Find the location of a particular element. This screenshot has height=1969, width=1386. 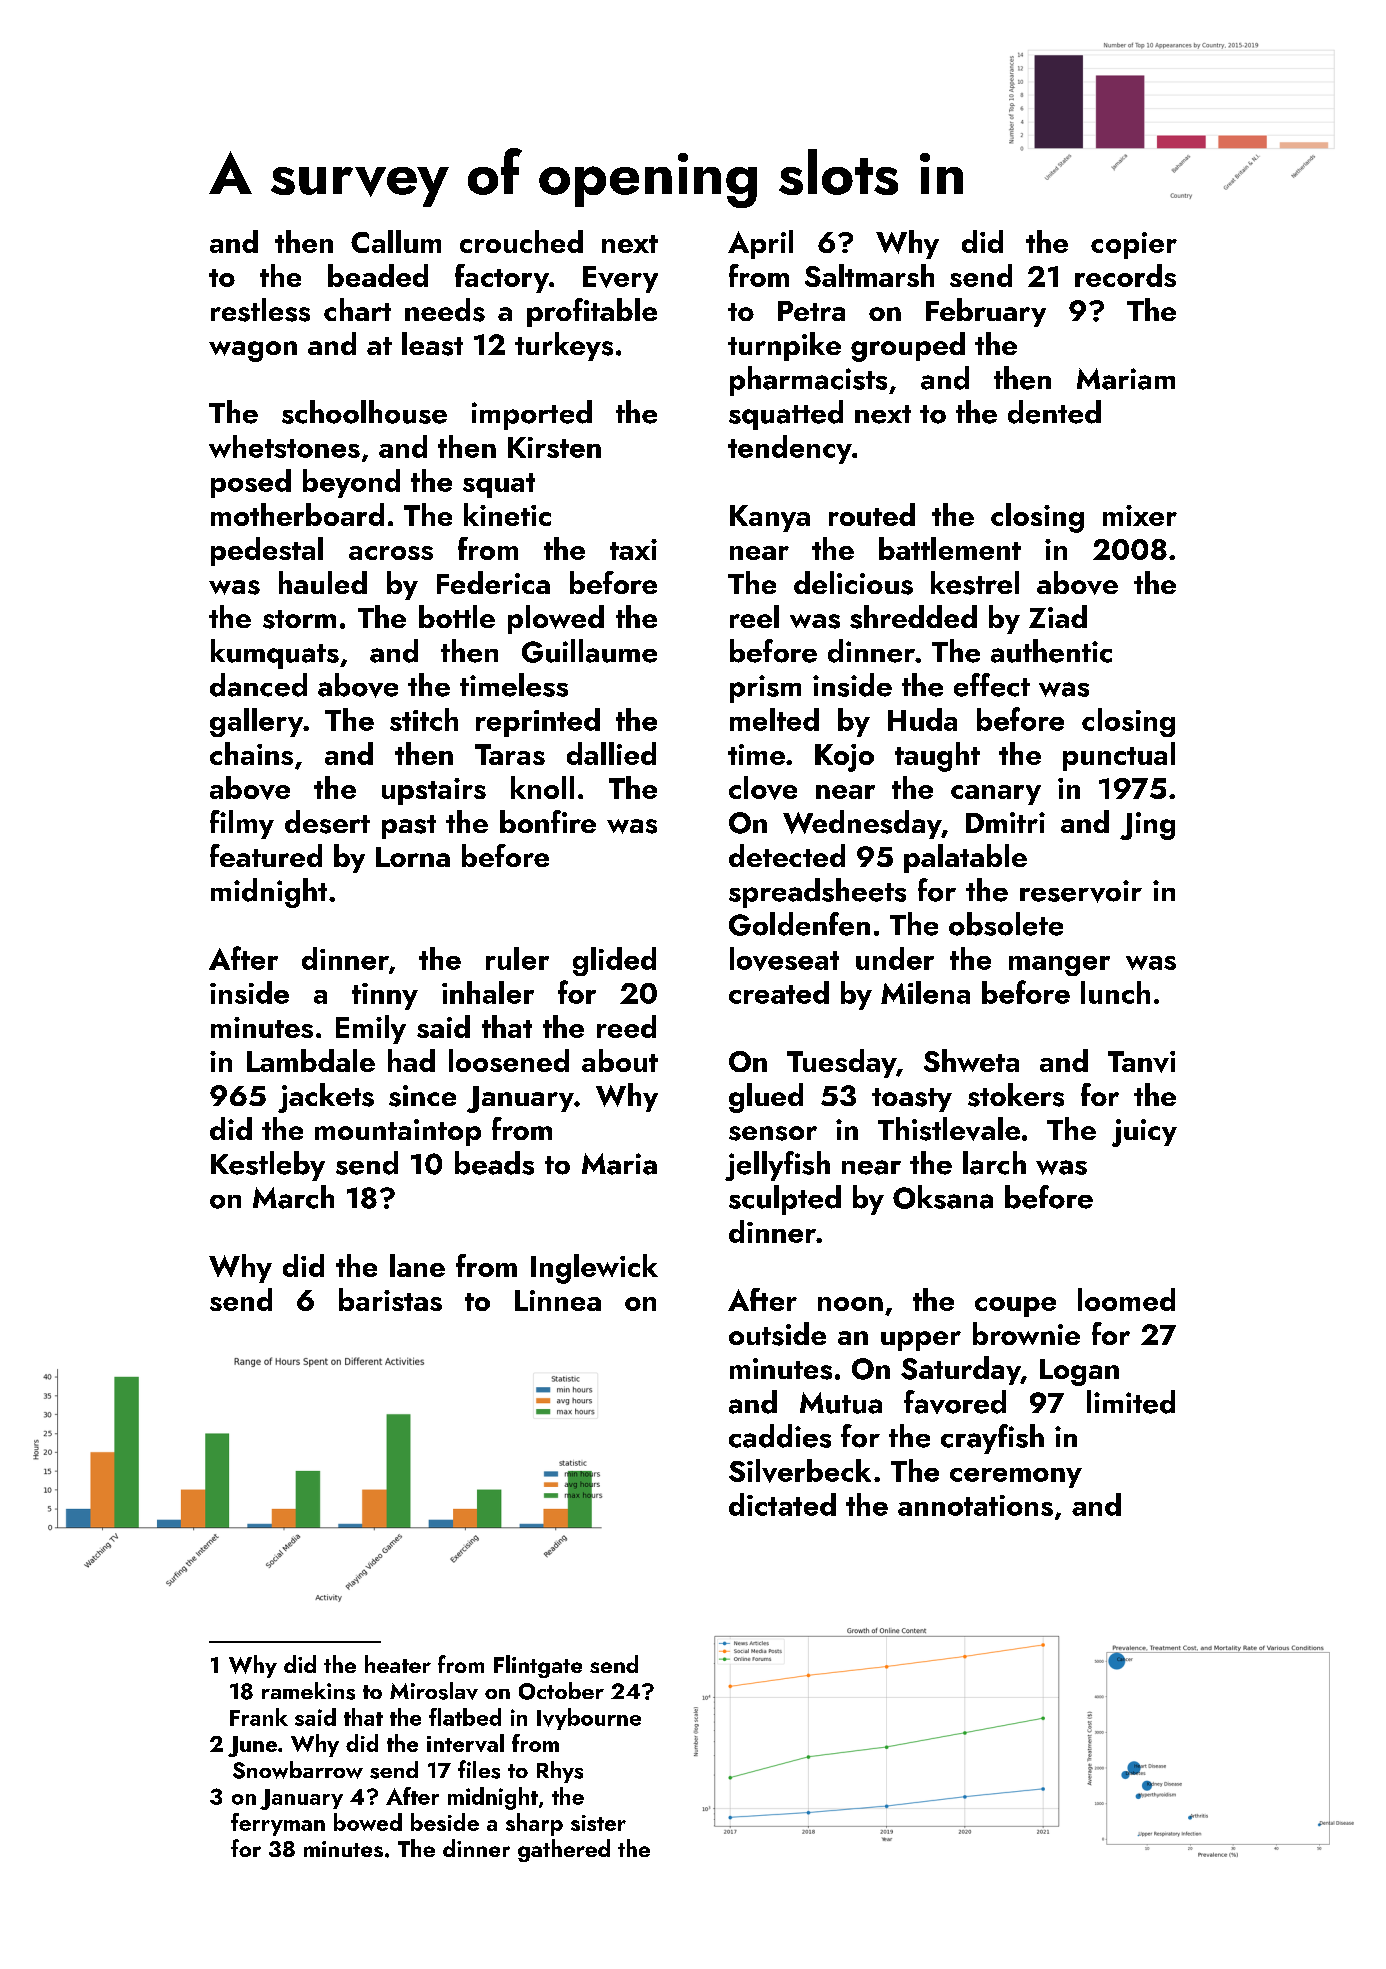

bowed is located at coordinates (368, 1822).
